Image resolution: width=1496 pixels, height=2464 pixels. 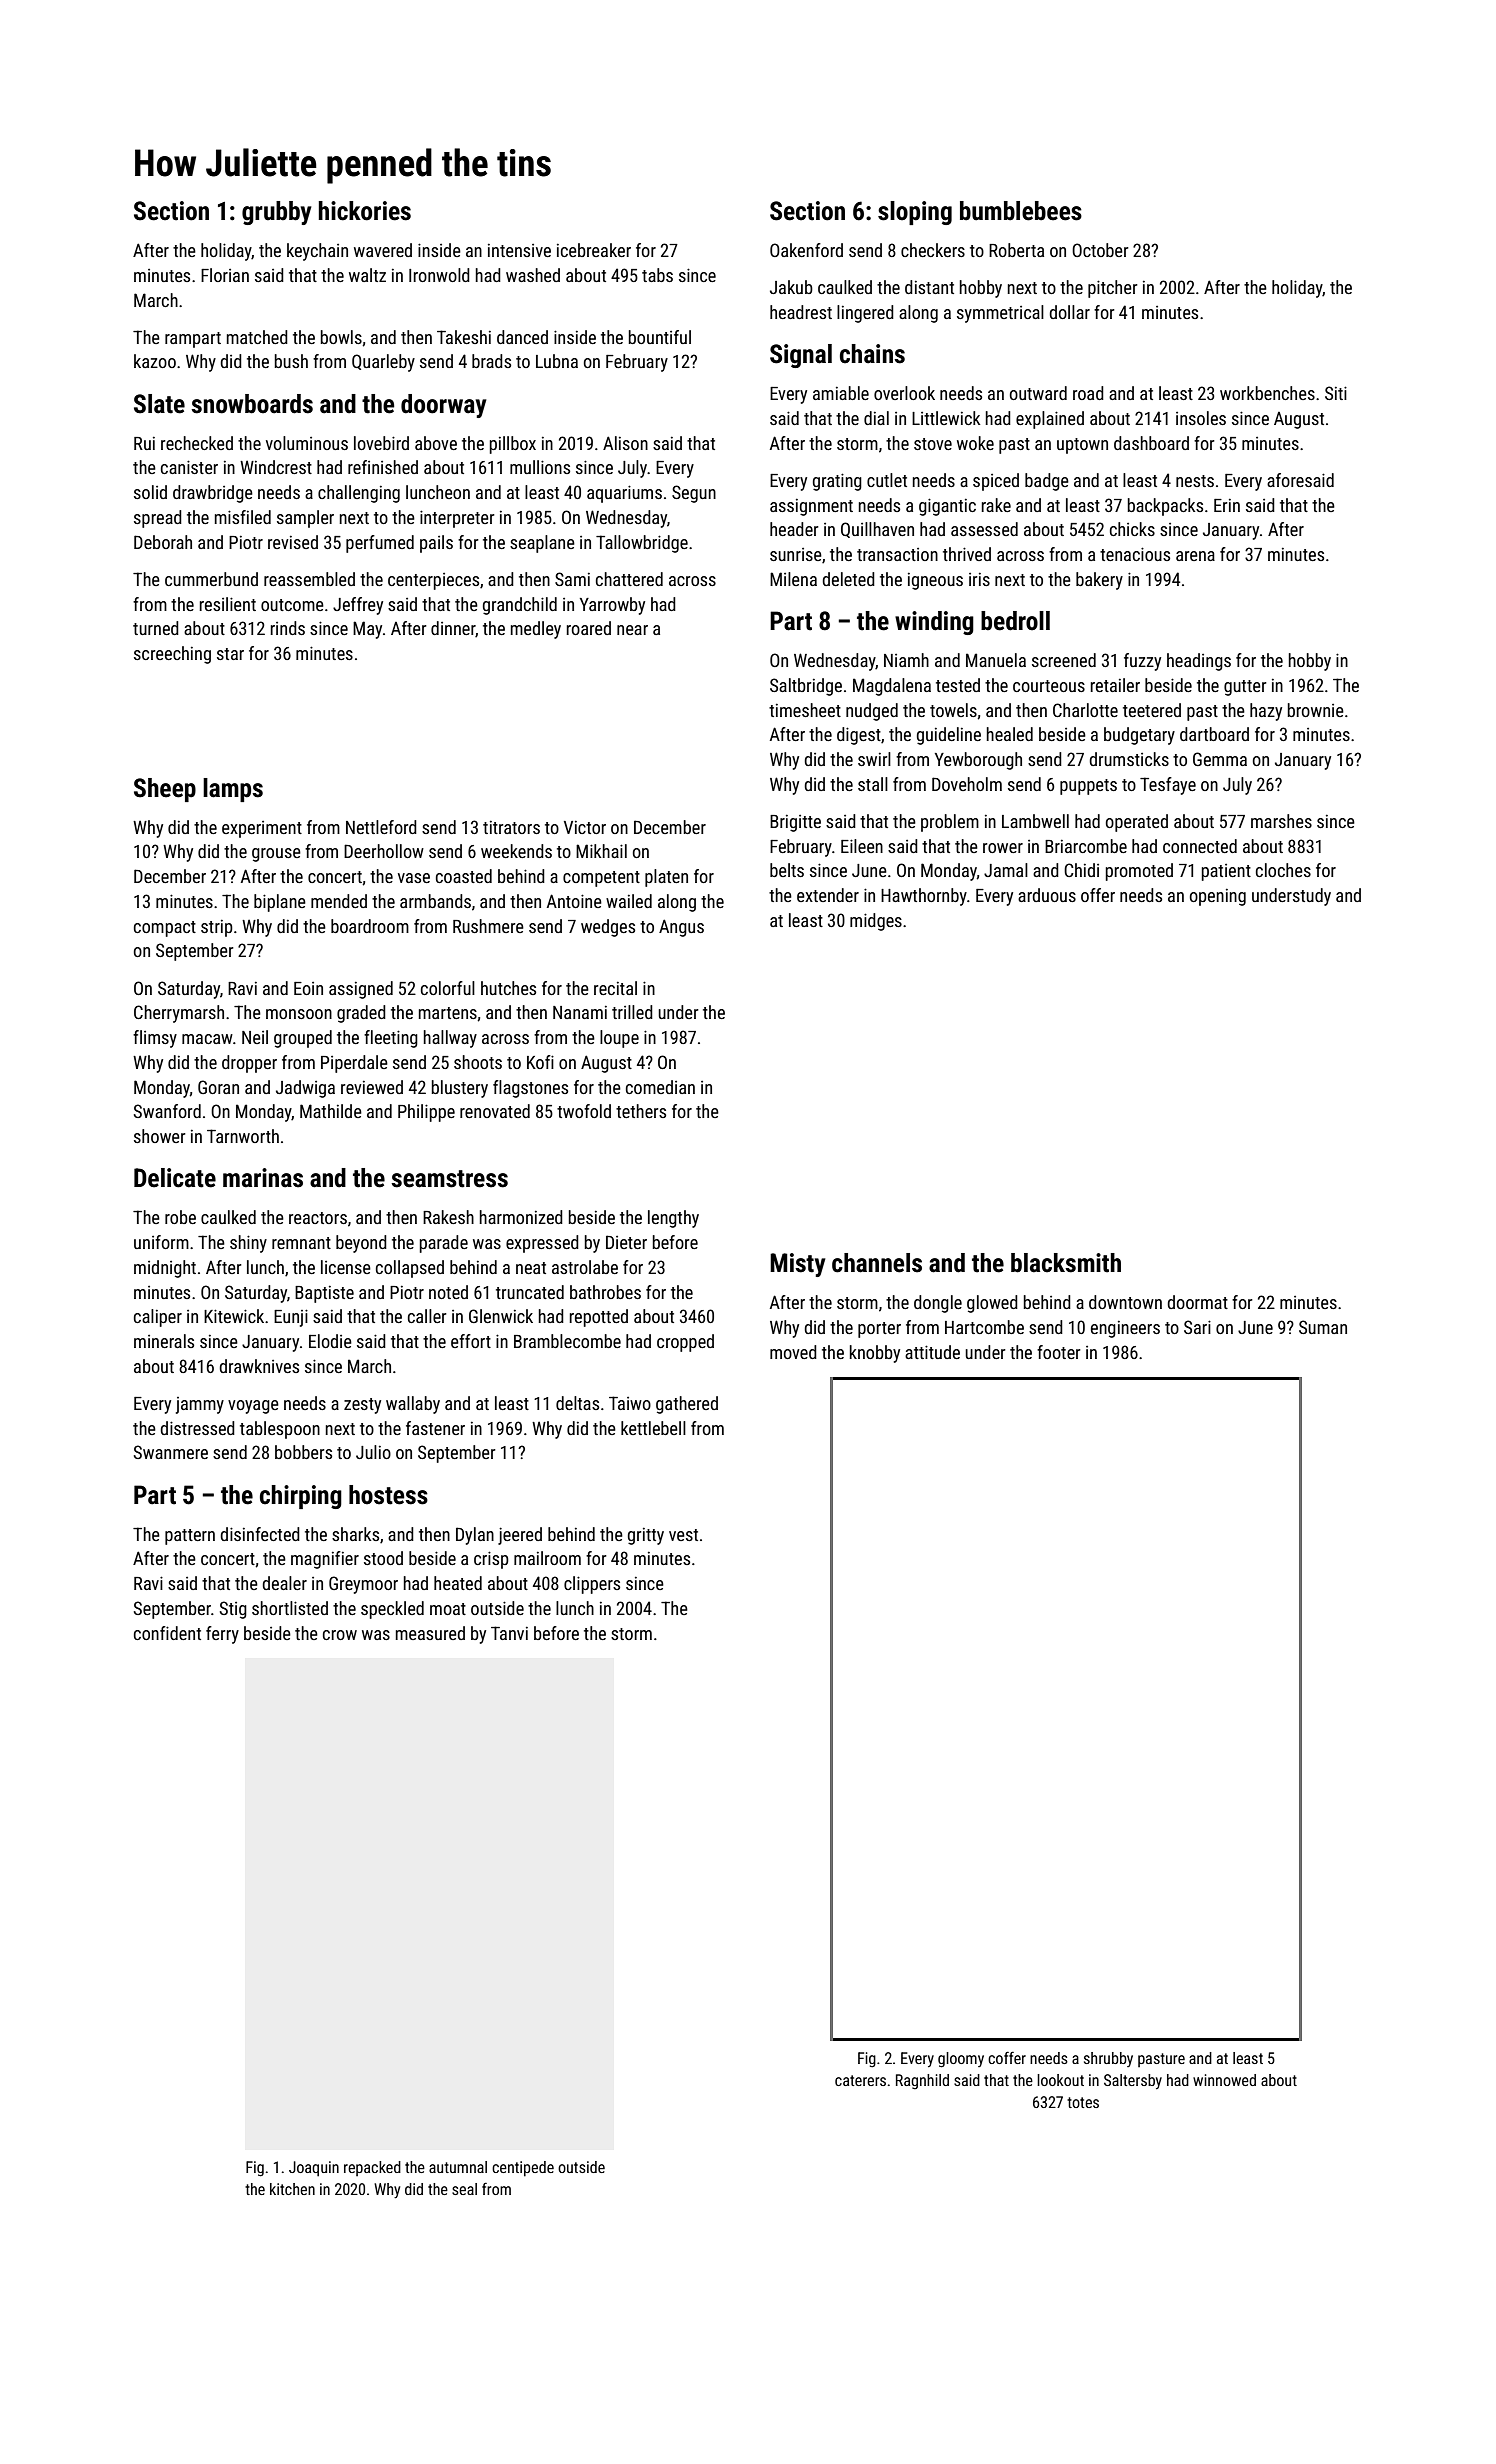 What do you see at coordinates (806, 250) in the document?
I see `Oakenford` at bounding box center [806, 250].
